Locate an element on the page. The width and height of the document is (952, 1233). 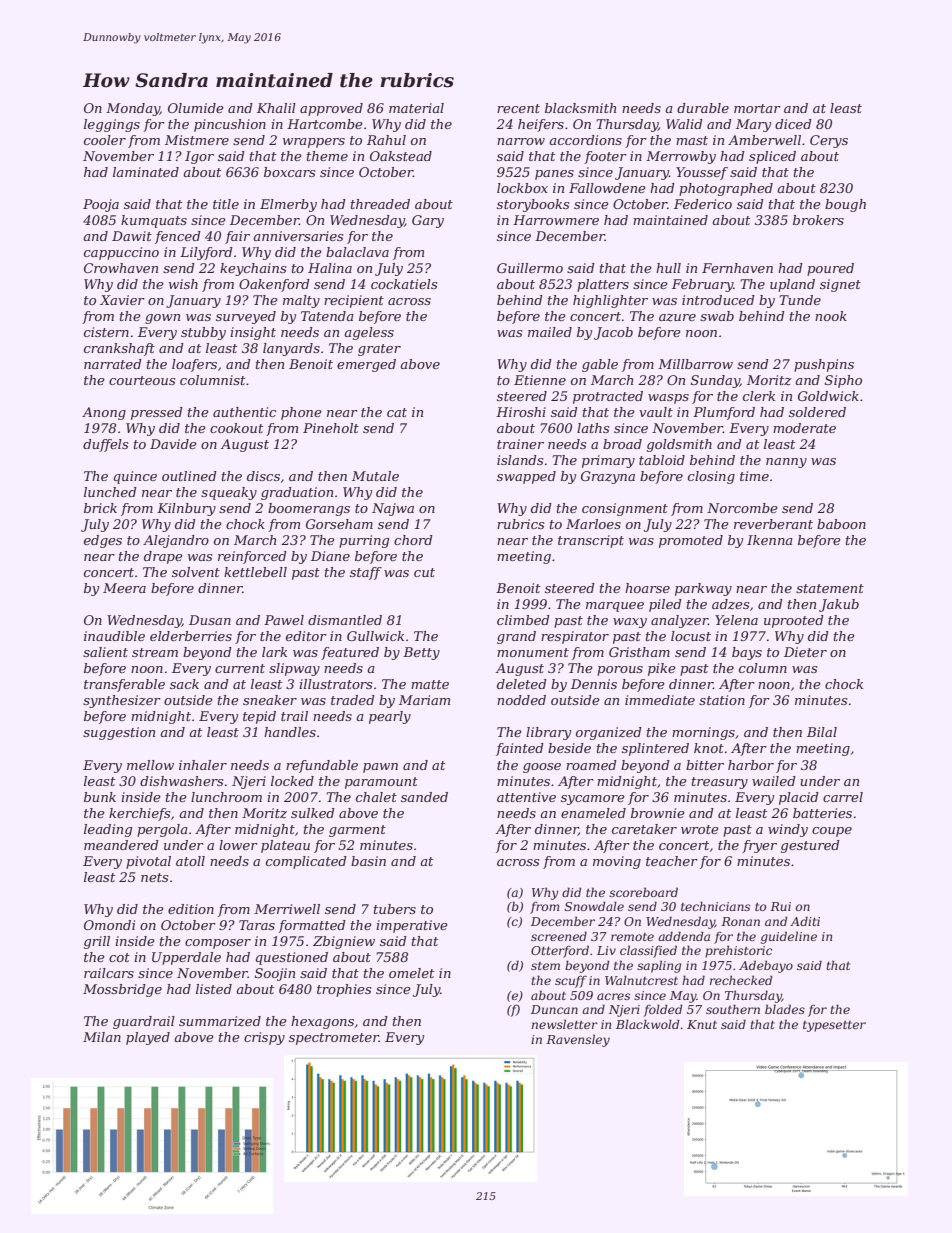
Olumide is located at coordinates (196, 108).
